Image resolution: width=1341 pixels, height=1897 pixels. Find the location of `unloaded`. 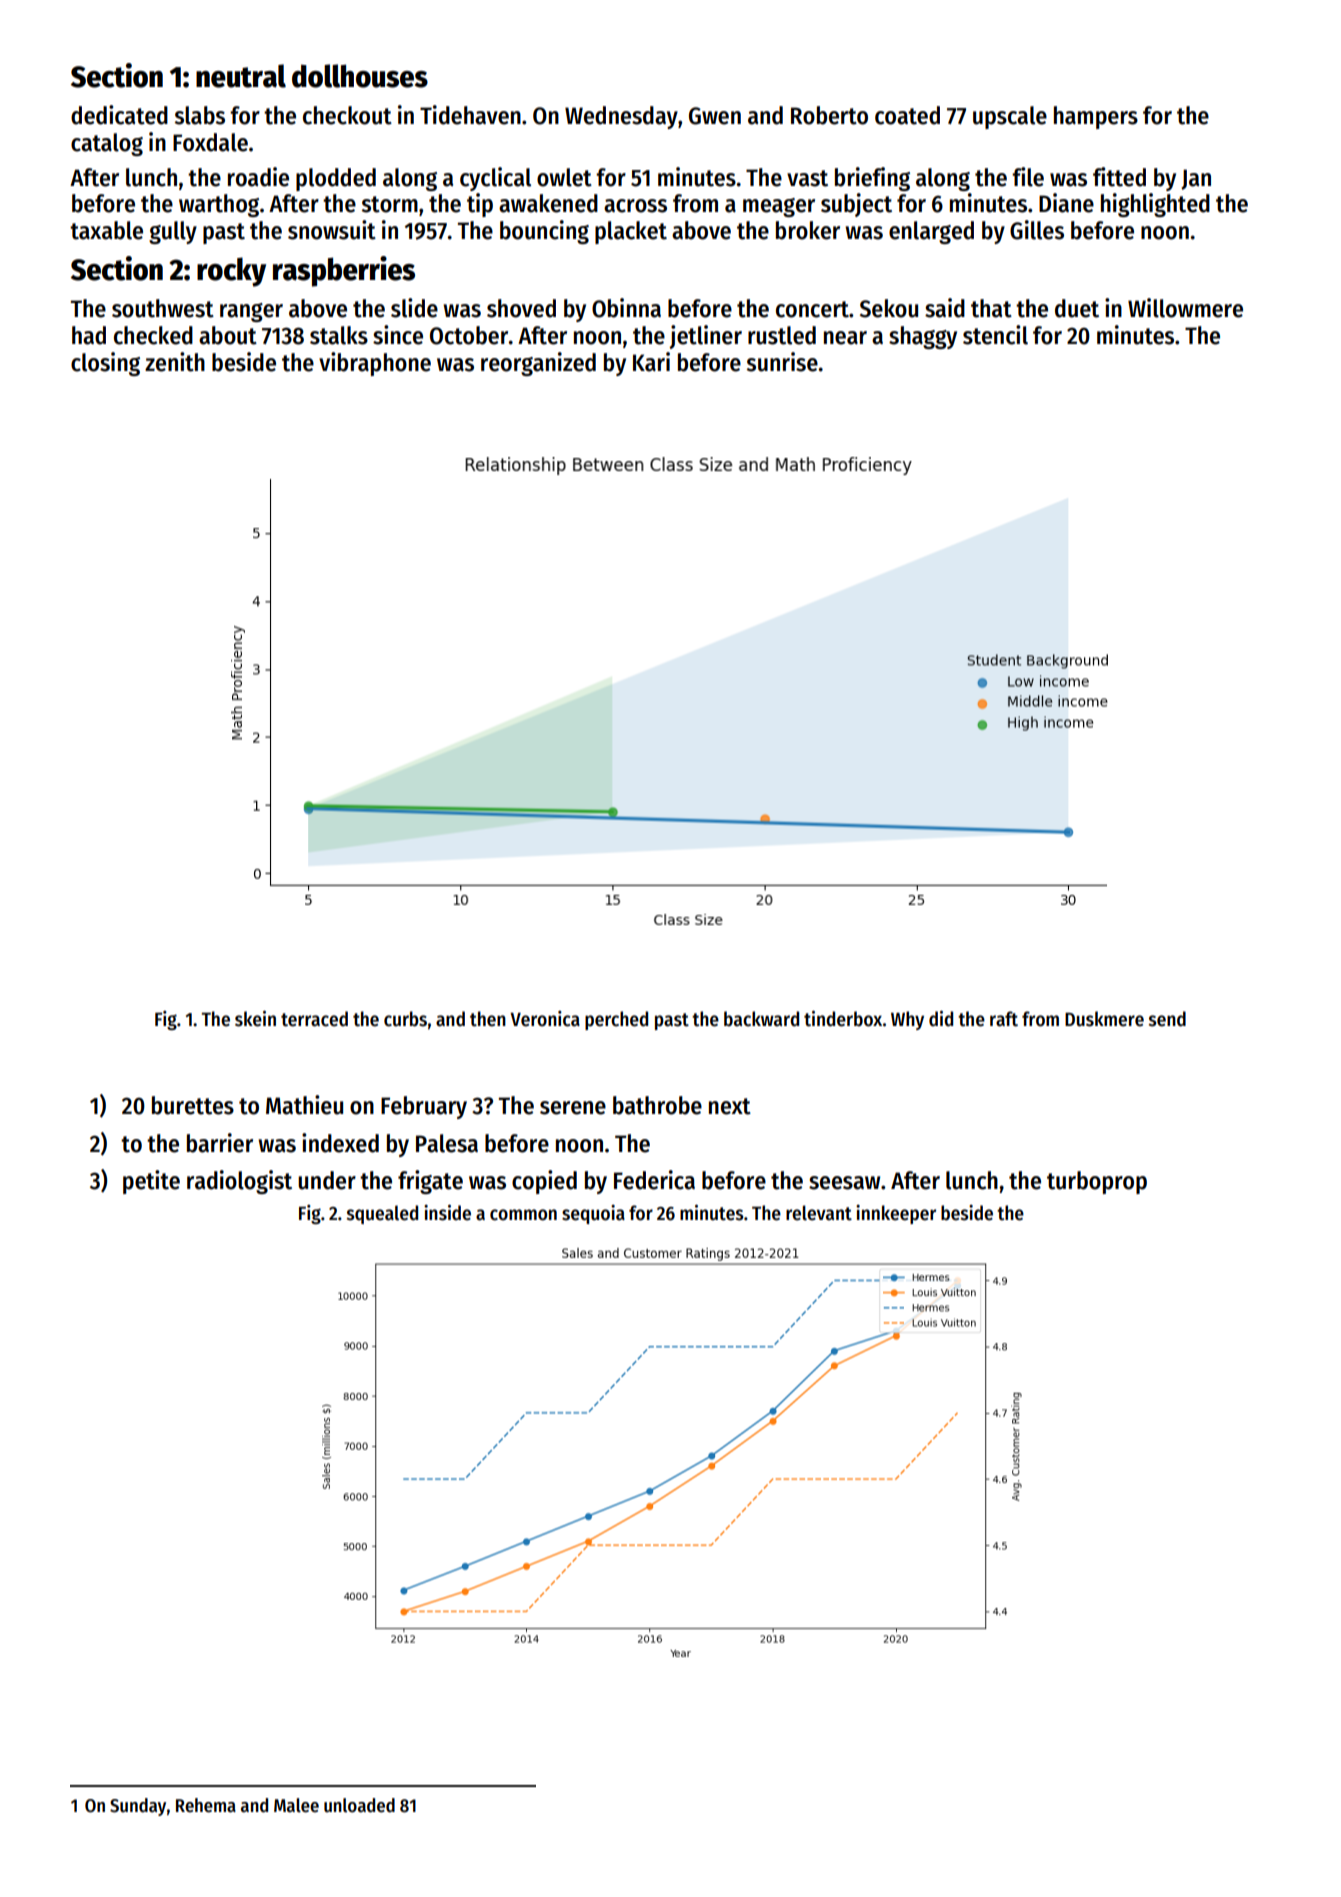

unloaded is located at coordinates (359, 1805).
